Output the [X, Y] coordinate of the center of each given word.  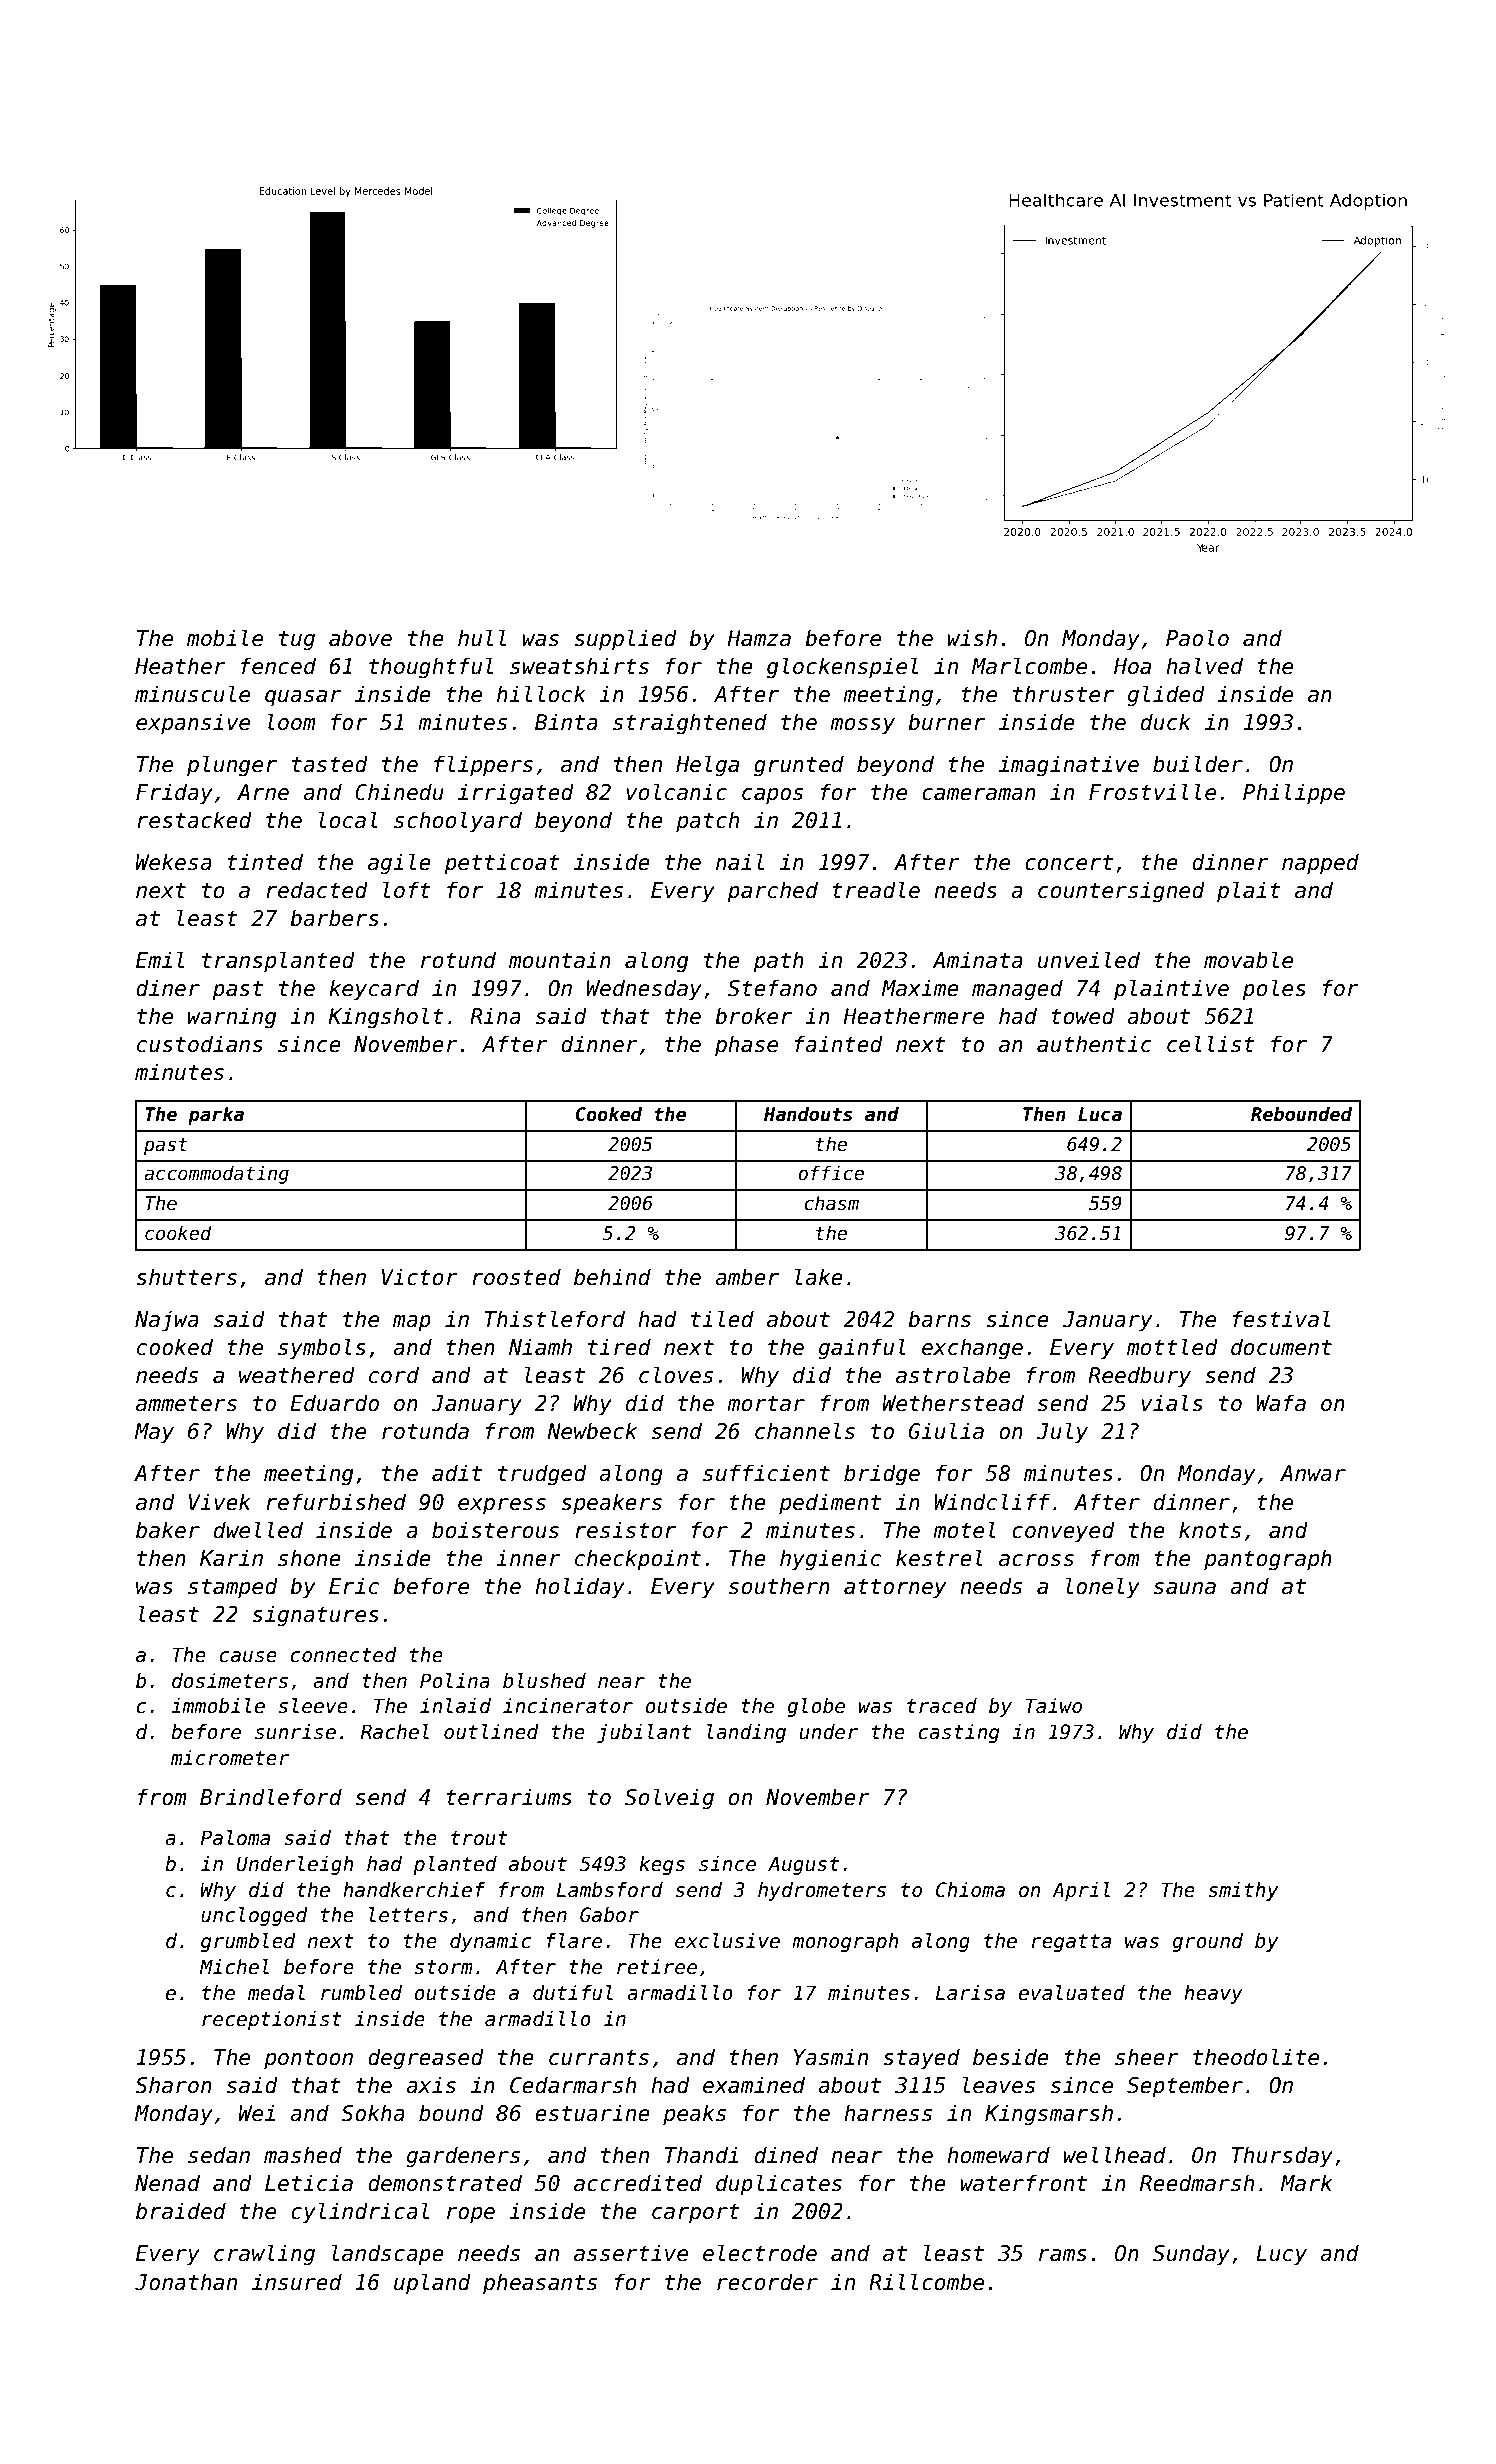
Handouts [808, 1114]
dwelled [258, 1530]
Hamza [759, 638]
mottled [1172, 1347]
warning [232, 1018]
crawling [264, 2255]
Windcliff [992, 1502]
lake [819, 1277]
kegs [662, 1865]
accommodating [216, 1174]
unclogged [254, 1916]
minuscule [192, 694]
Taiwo [1053, 1706]
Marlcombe [1029, 666]
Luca [1100, 1114]
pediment [830, 1504]
